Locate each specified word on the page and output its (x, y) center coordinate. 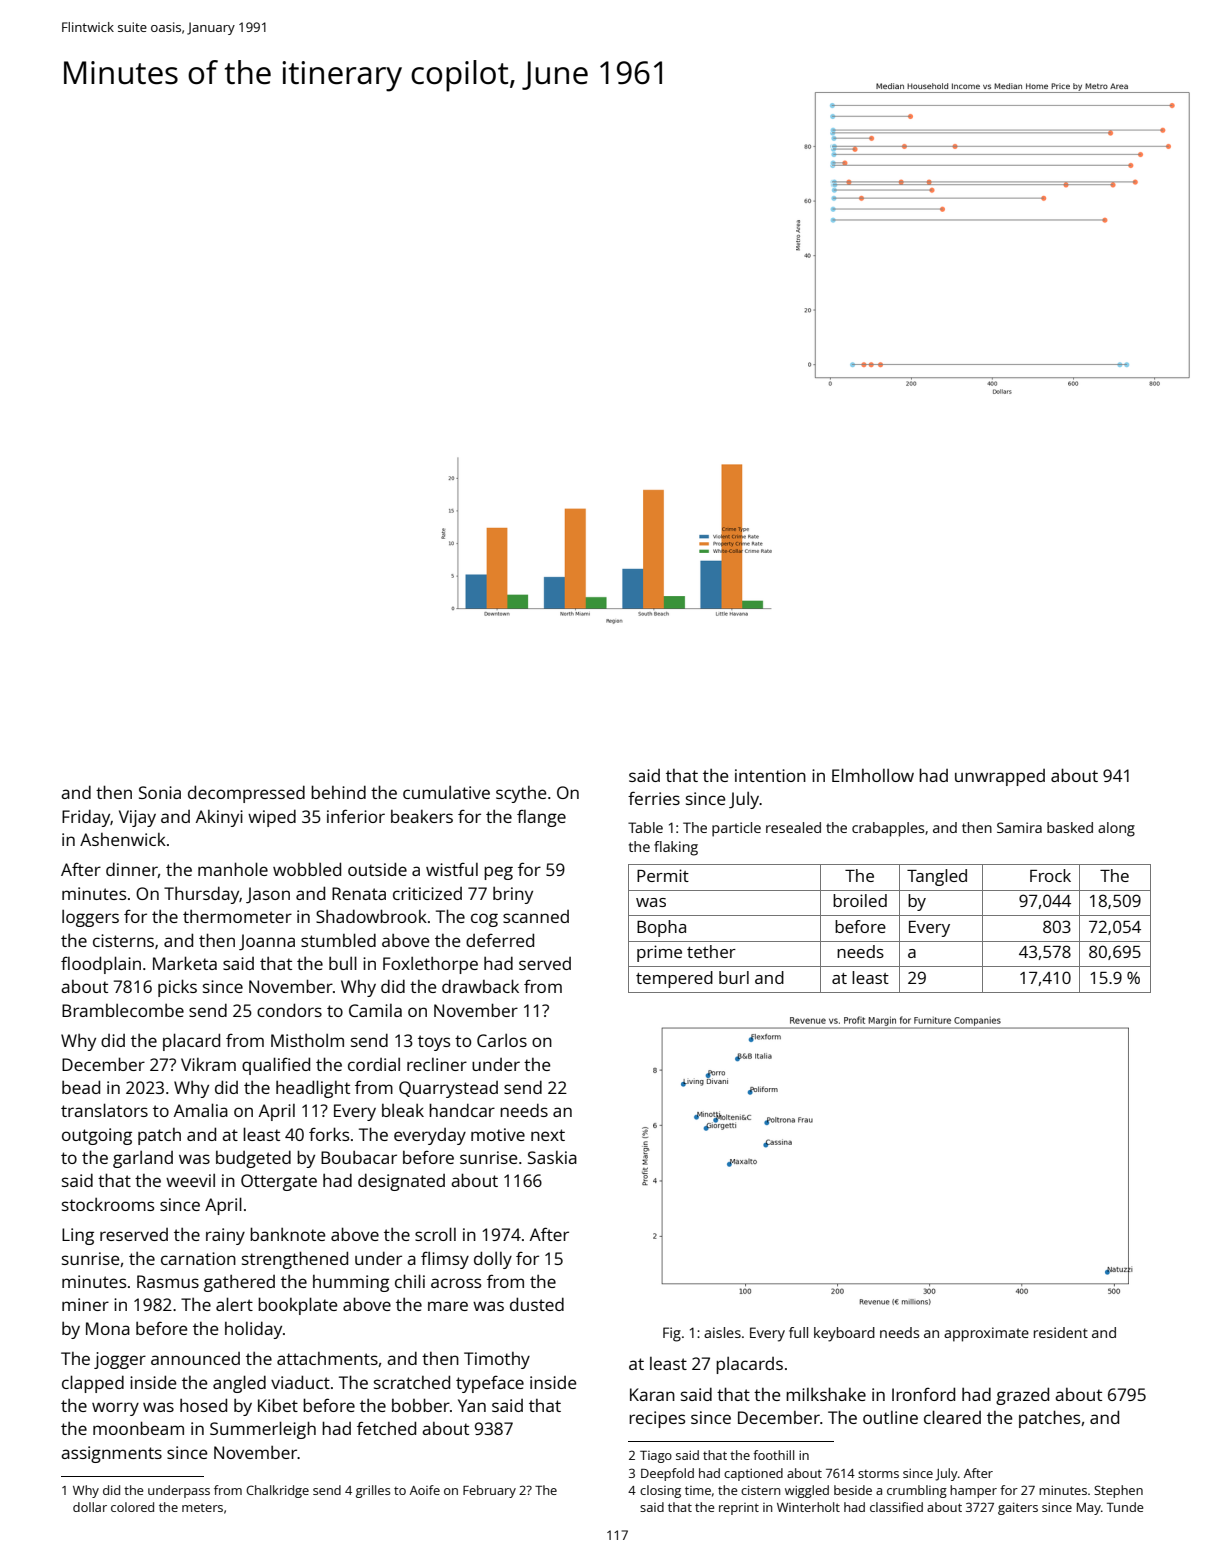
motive (498, 1134)
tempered (674, 979)
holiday (253, 1330)
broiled (860, 900)
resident (1061, 1332)
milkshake (826, 1394)
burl (734, 977)
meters (202, 1507)
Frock (1050, 875)
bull (343, 963)
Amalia (201, 1110)
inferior (356, 816)
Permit (663, 875)
